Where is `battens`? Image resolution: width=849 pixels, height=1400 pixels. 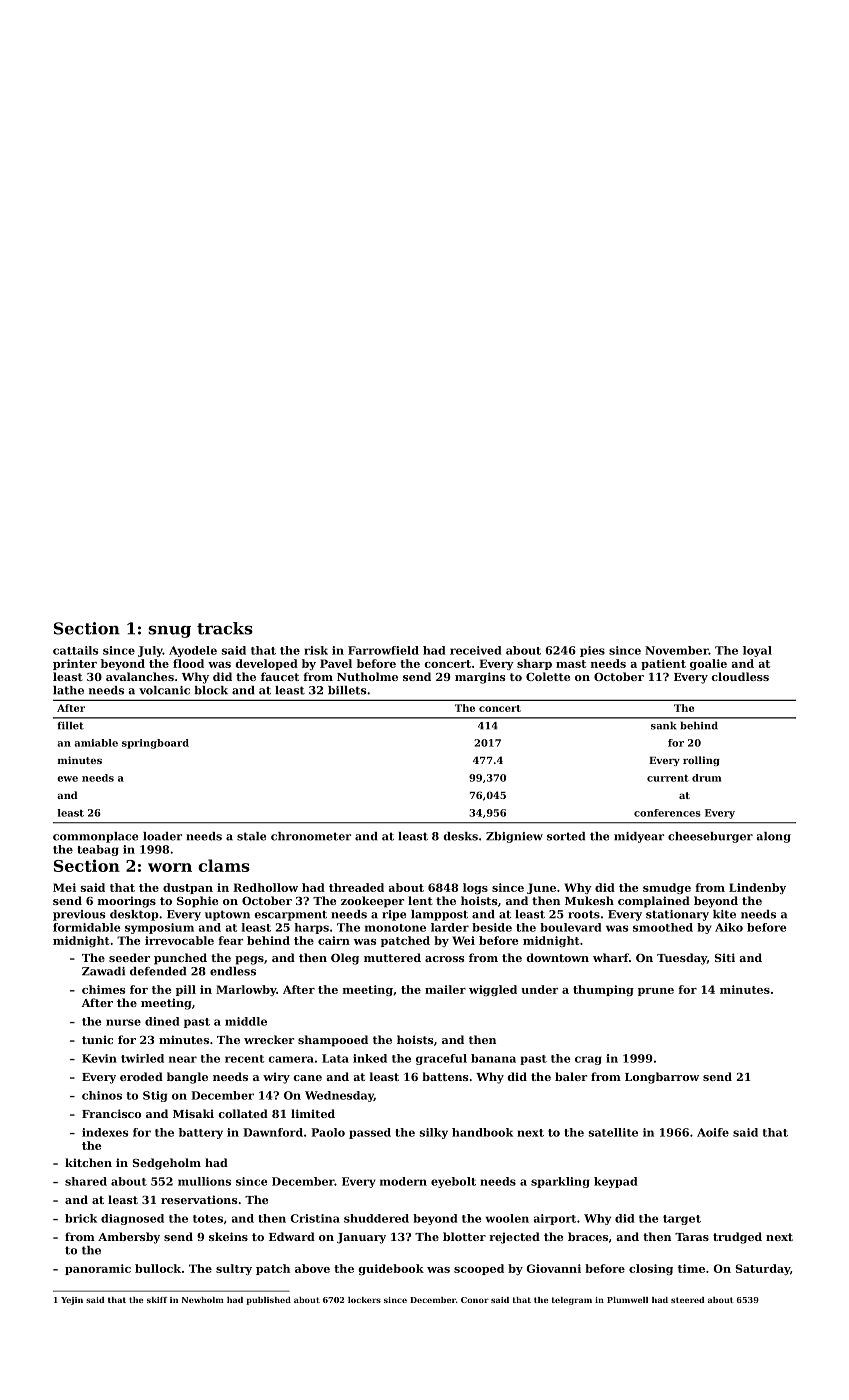
battens is located at coordinates (445, 1076).
